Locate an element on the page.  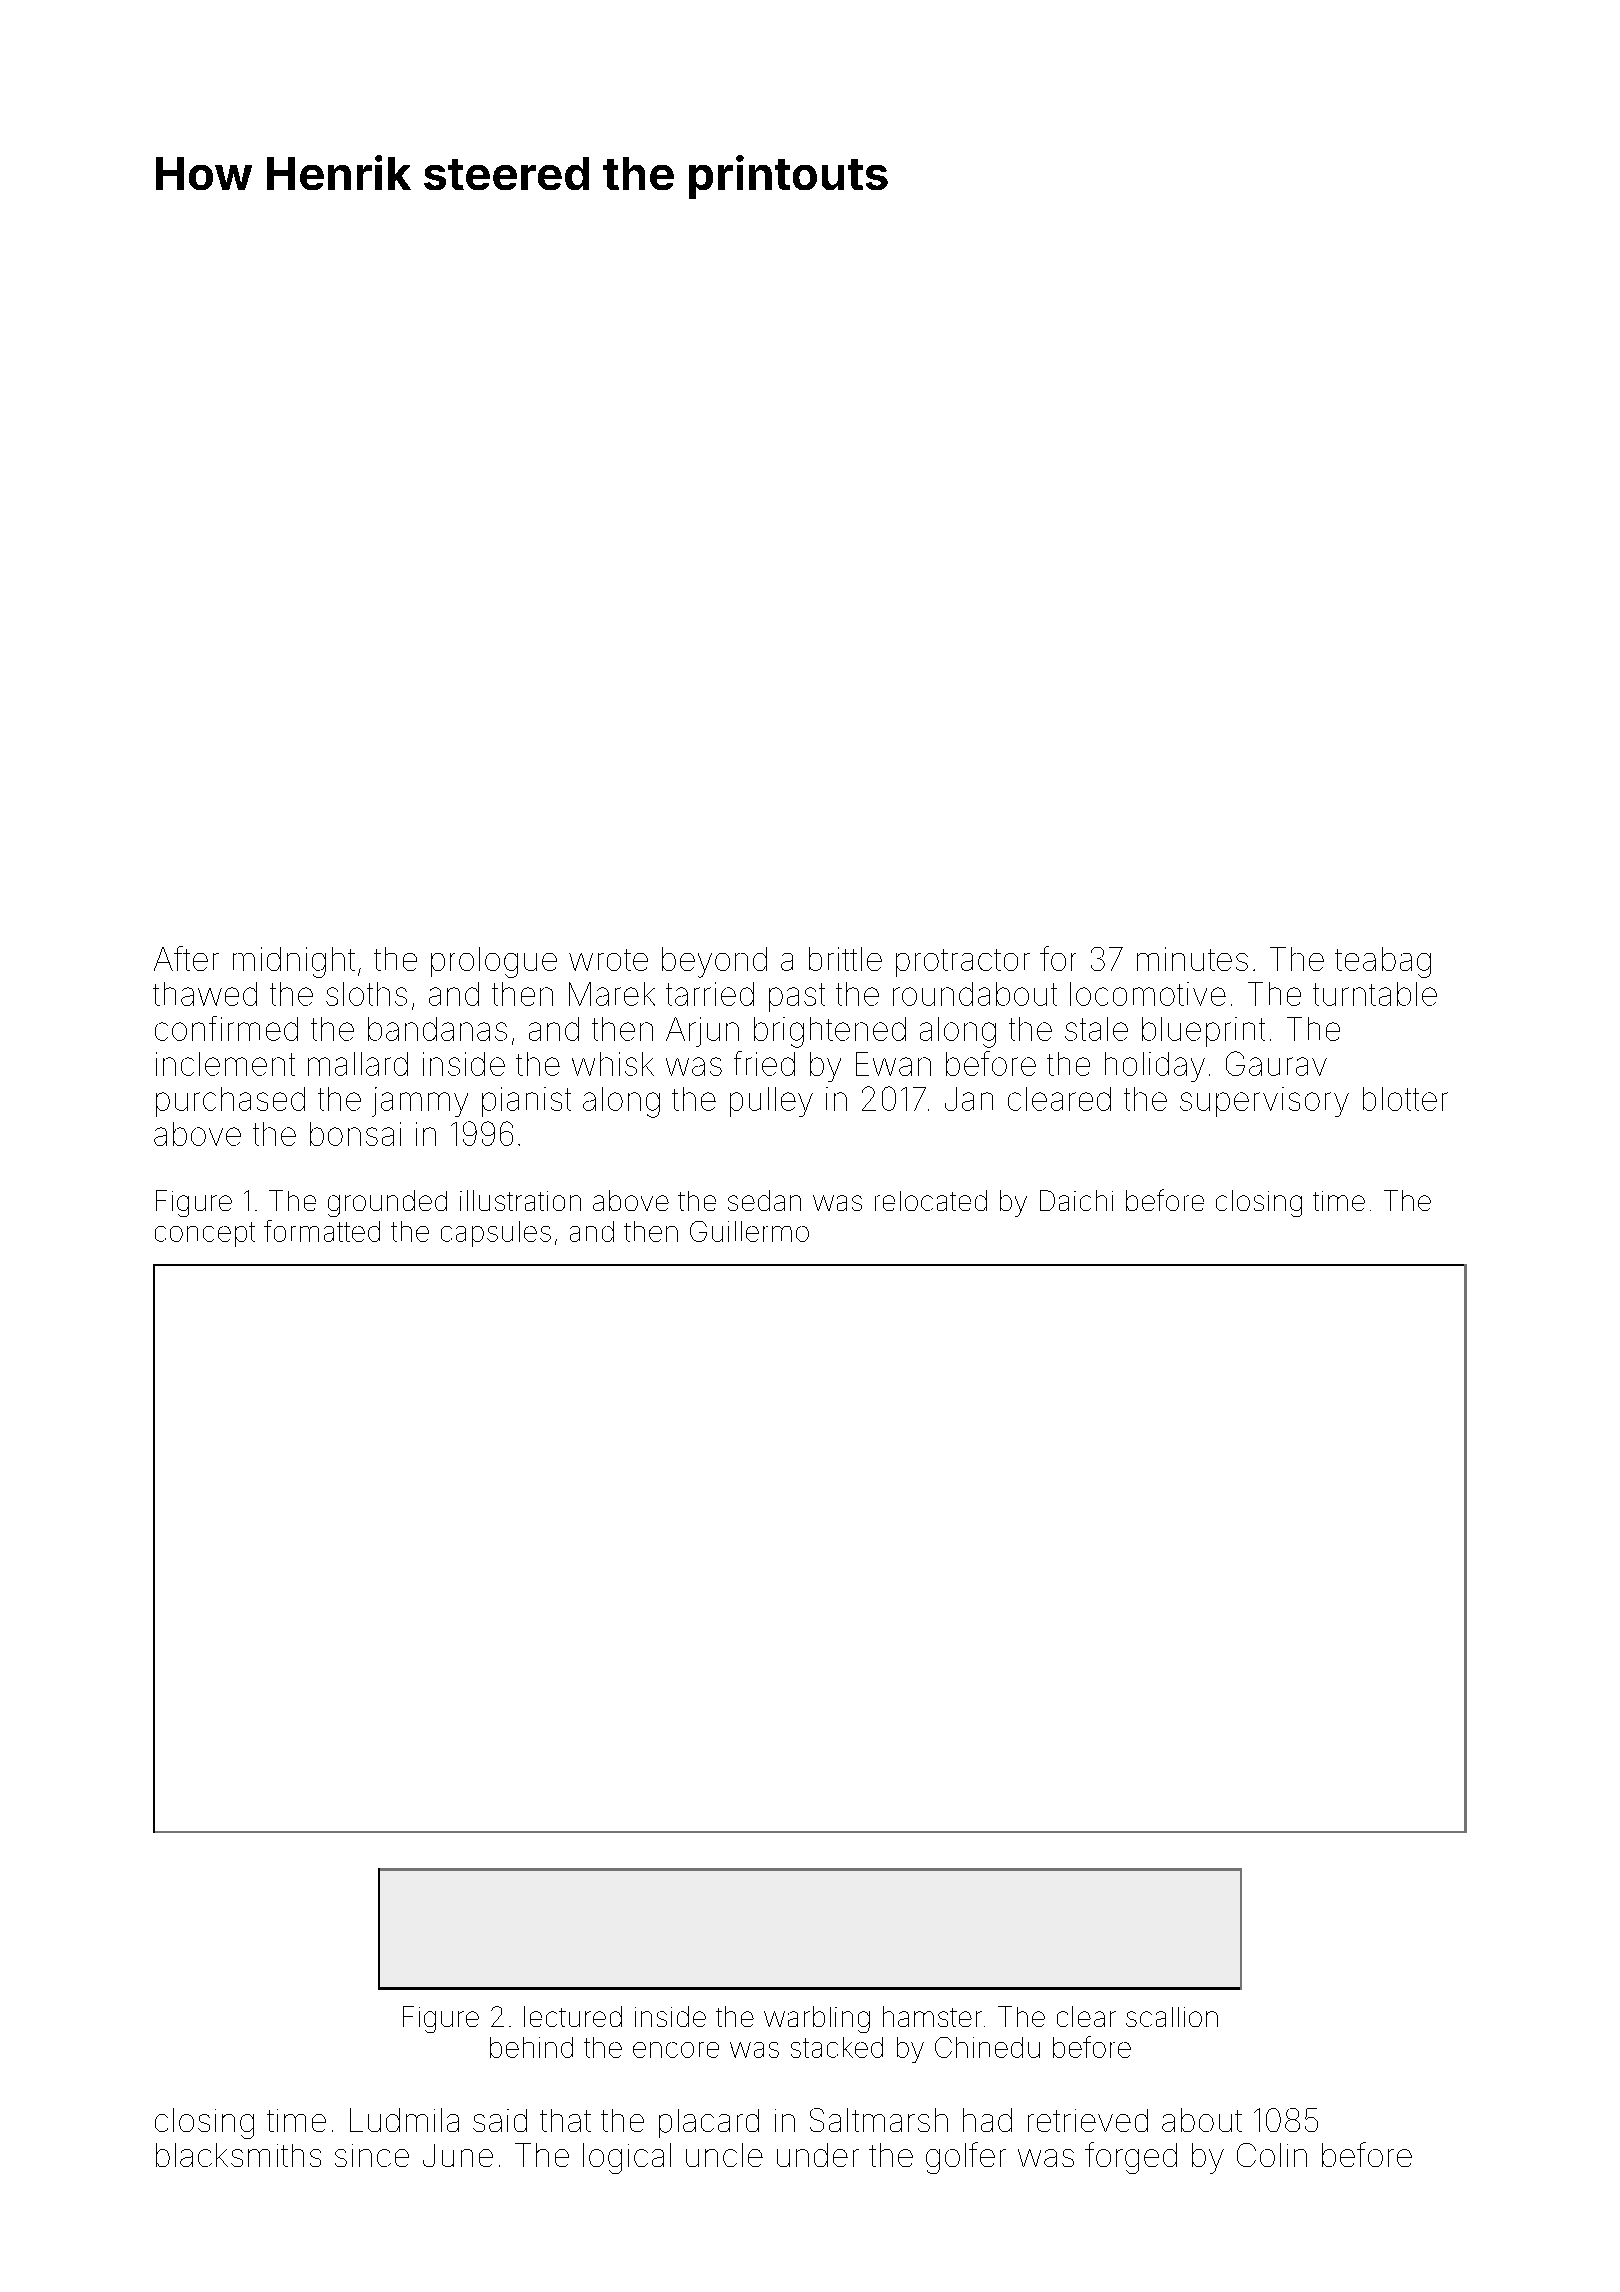
Guillermo is located at coordinates (749, 1231).
